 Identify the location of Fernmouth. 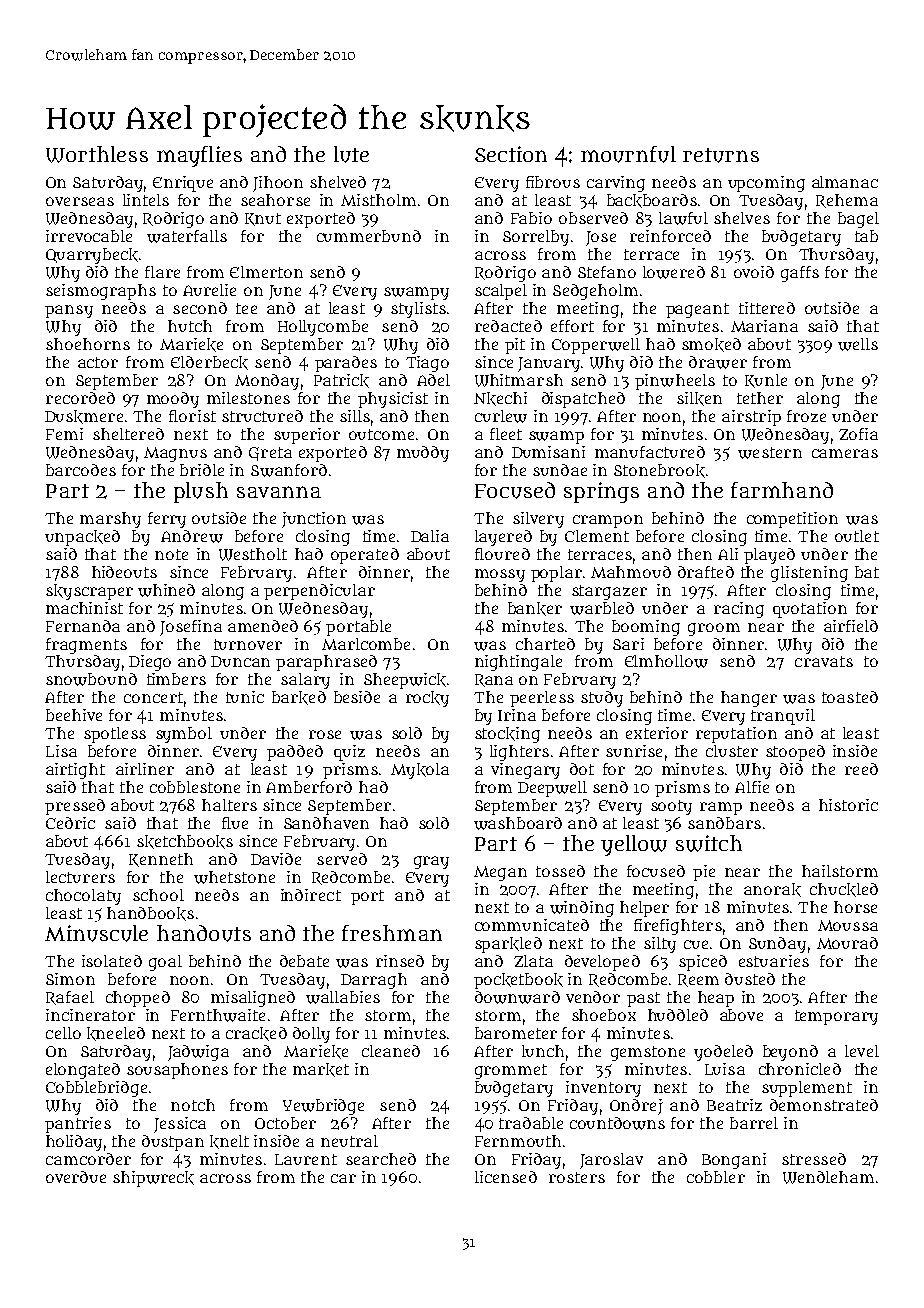
(518, 1141).
